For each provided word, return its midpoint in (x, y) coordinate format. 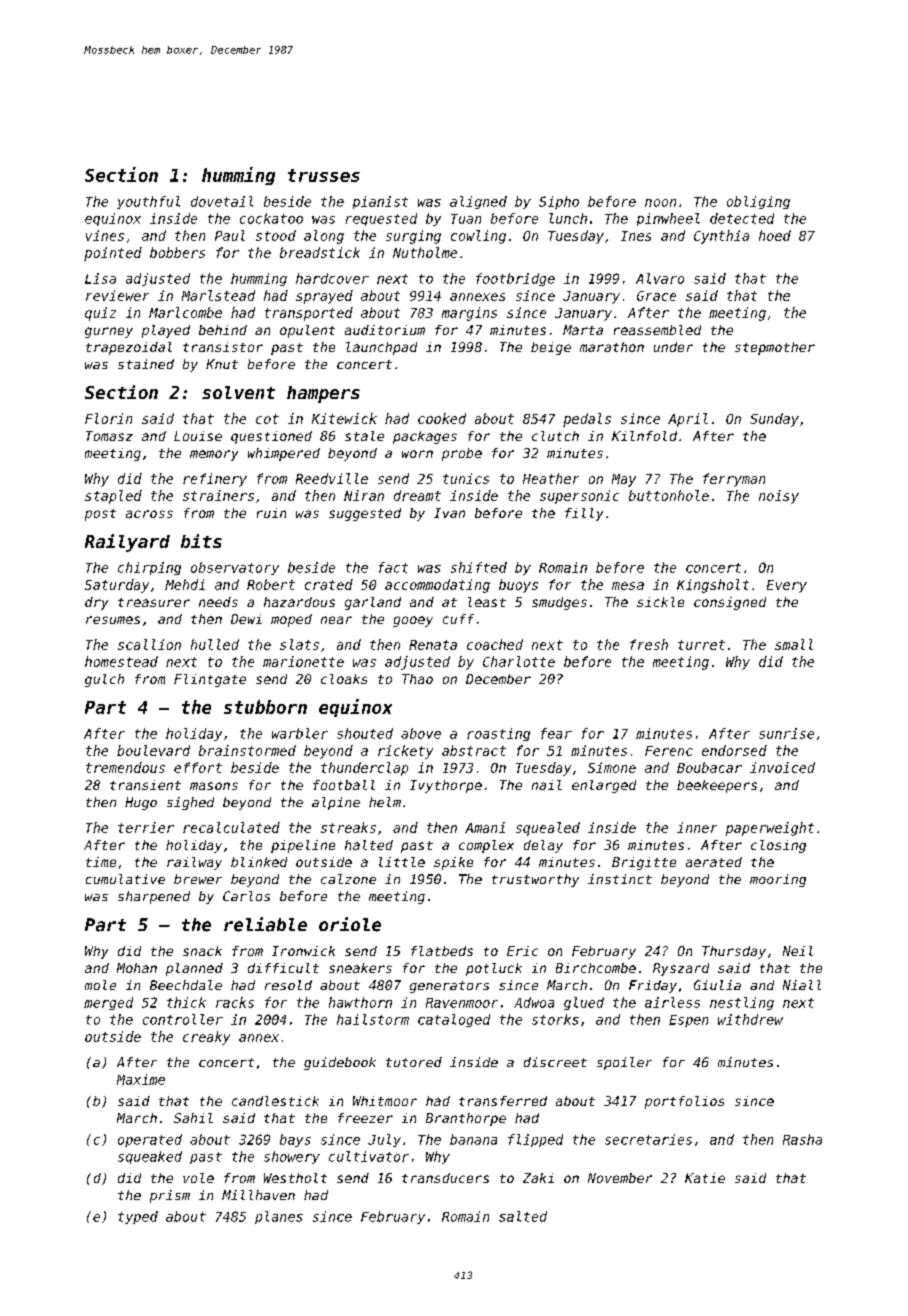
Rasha (802, 1139)
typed (138, 1217)
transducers (445, 1178)
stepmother (775, 348)
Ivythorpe (446, 786)
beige (551, 348)
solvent (238, 392)
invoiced (782, 767)
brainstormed (247, 750)
